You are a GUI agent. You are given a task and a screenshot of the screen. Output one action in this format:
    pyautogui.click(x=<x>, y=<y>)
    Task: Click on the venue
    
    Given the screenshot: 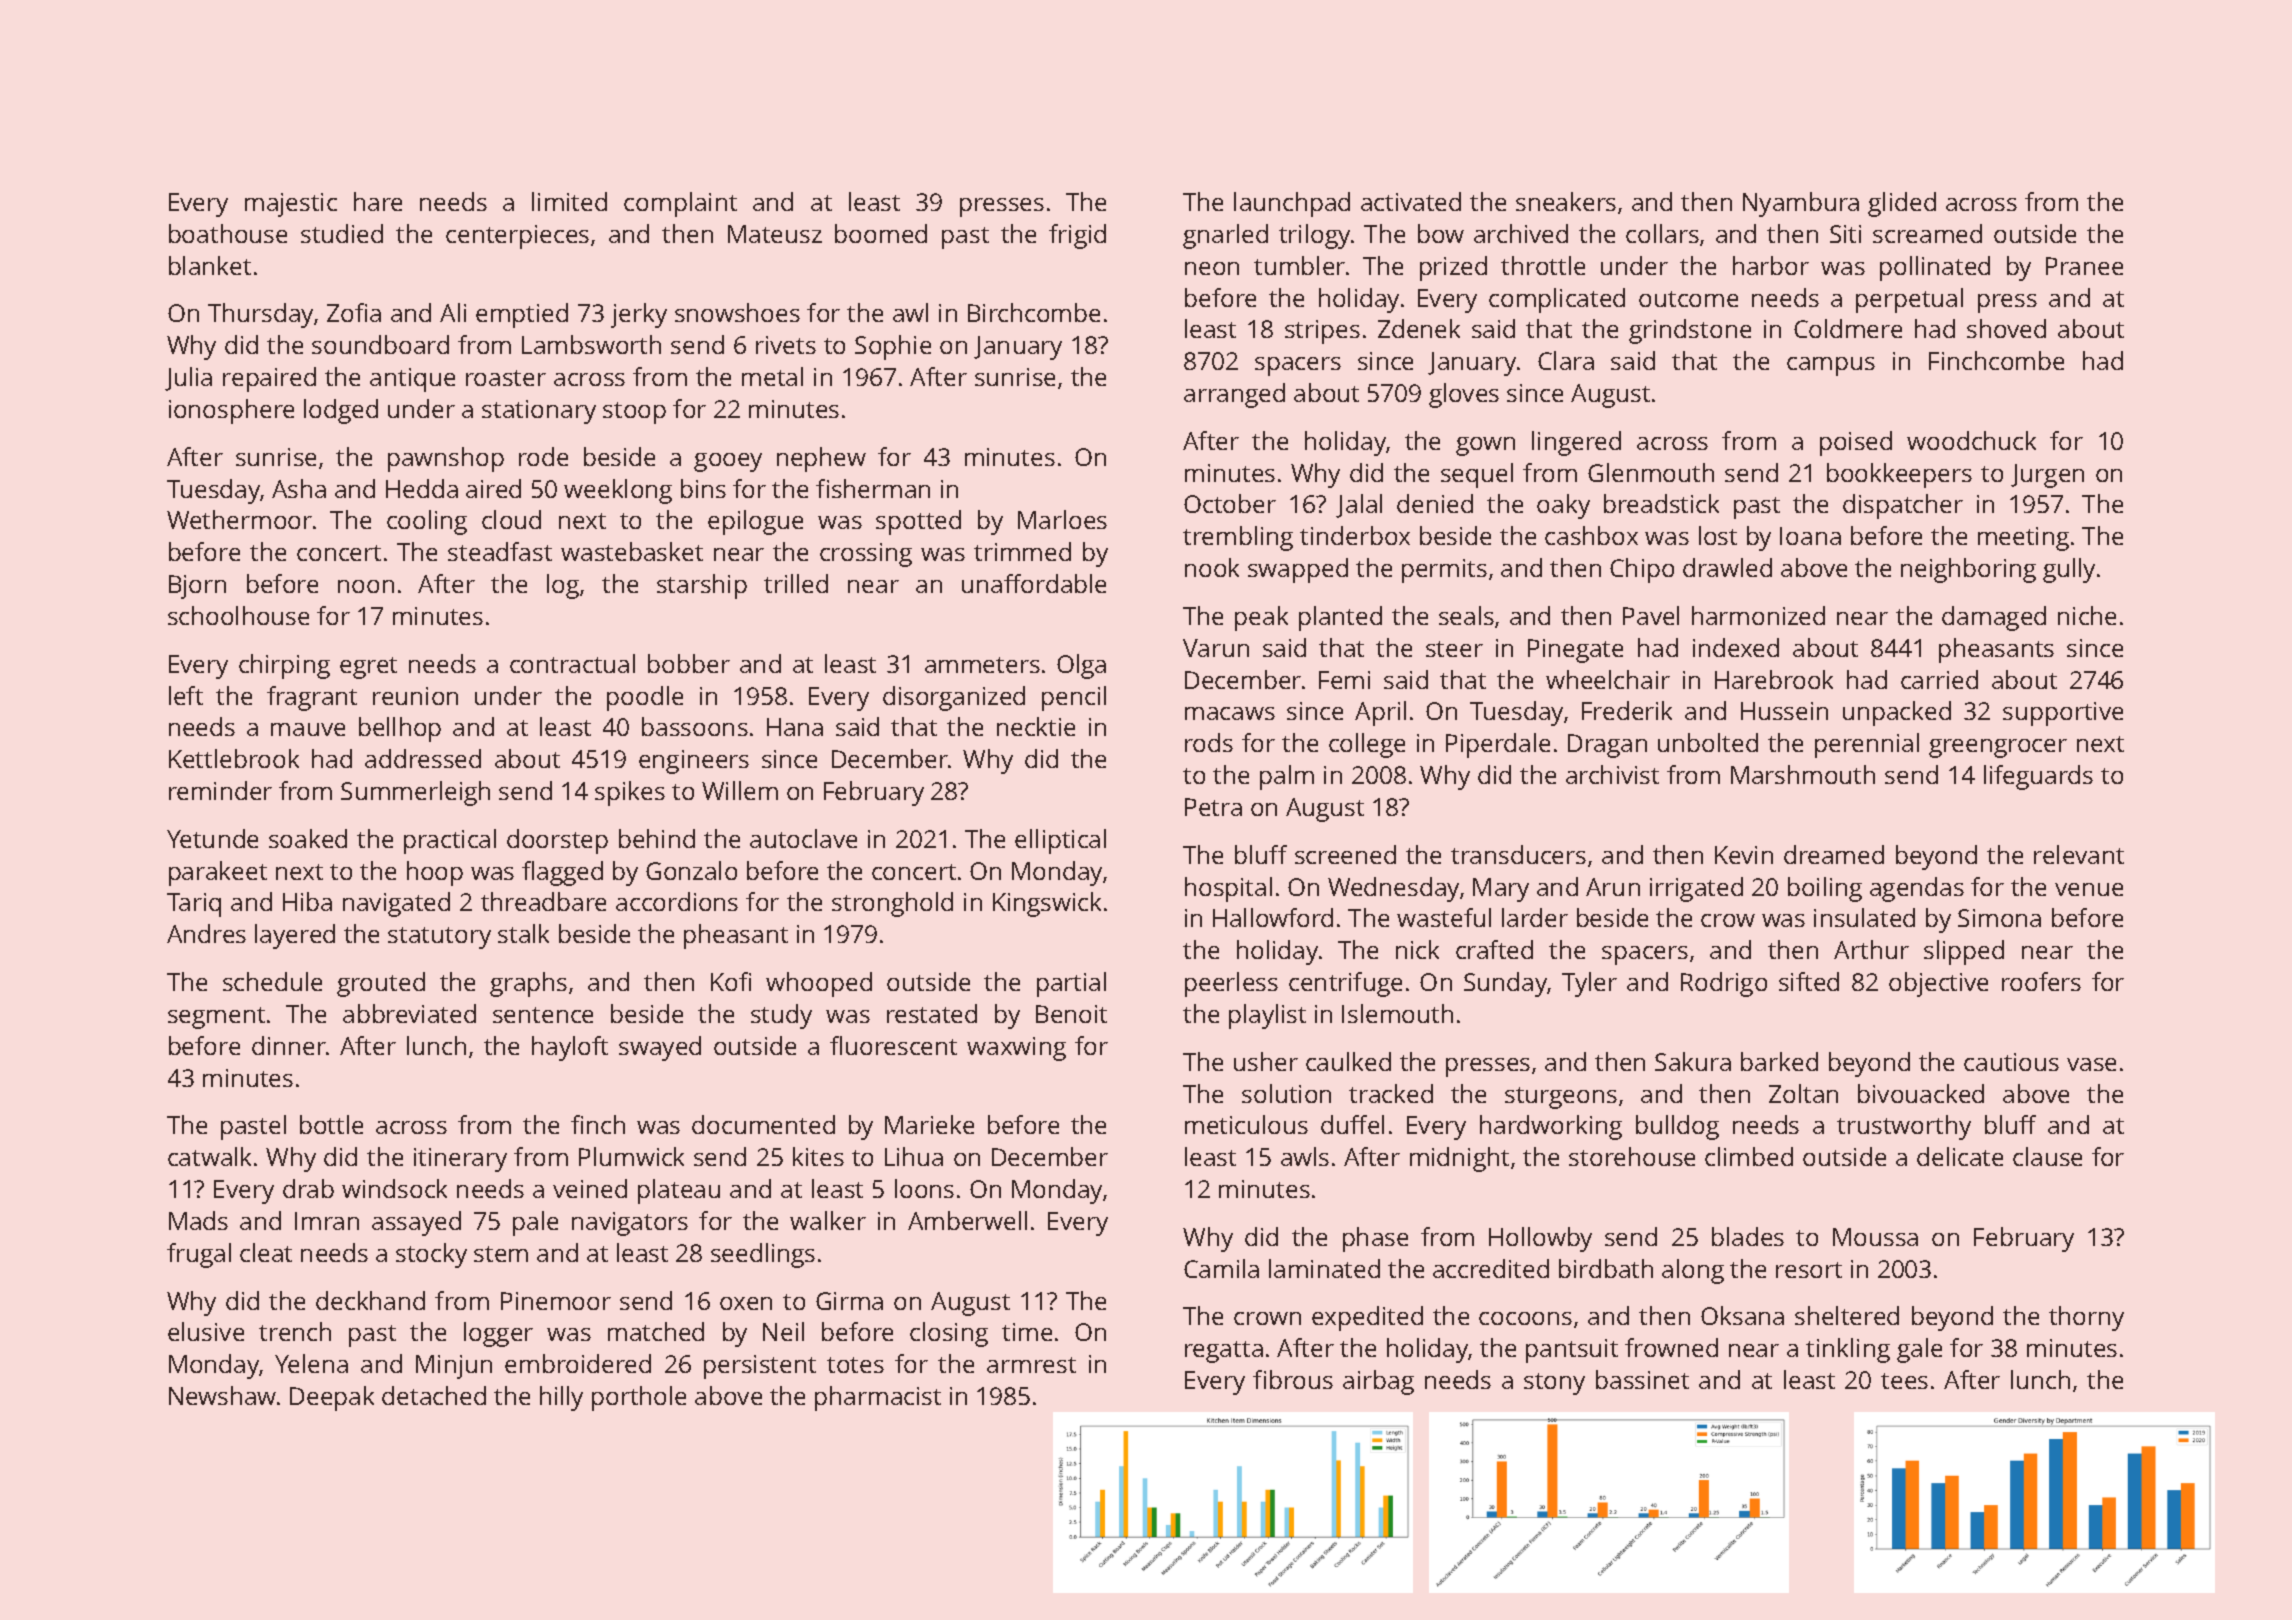 What is the action you would take?
    pyautogui.click(x=2089, y=889)
